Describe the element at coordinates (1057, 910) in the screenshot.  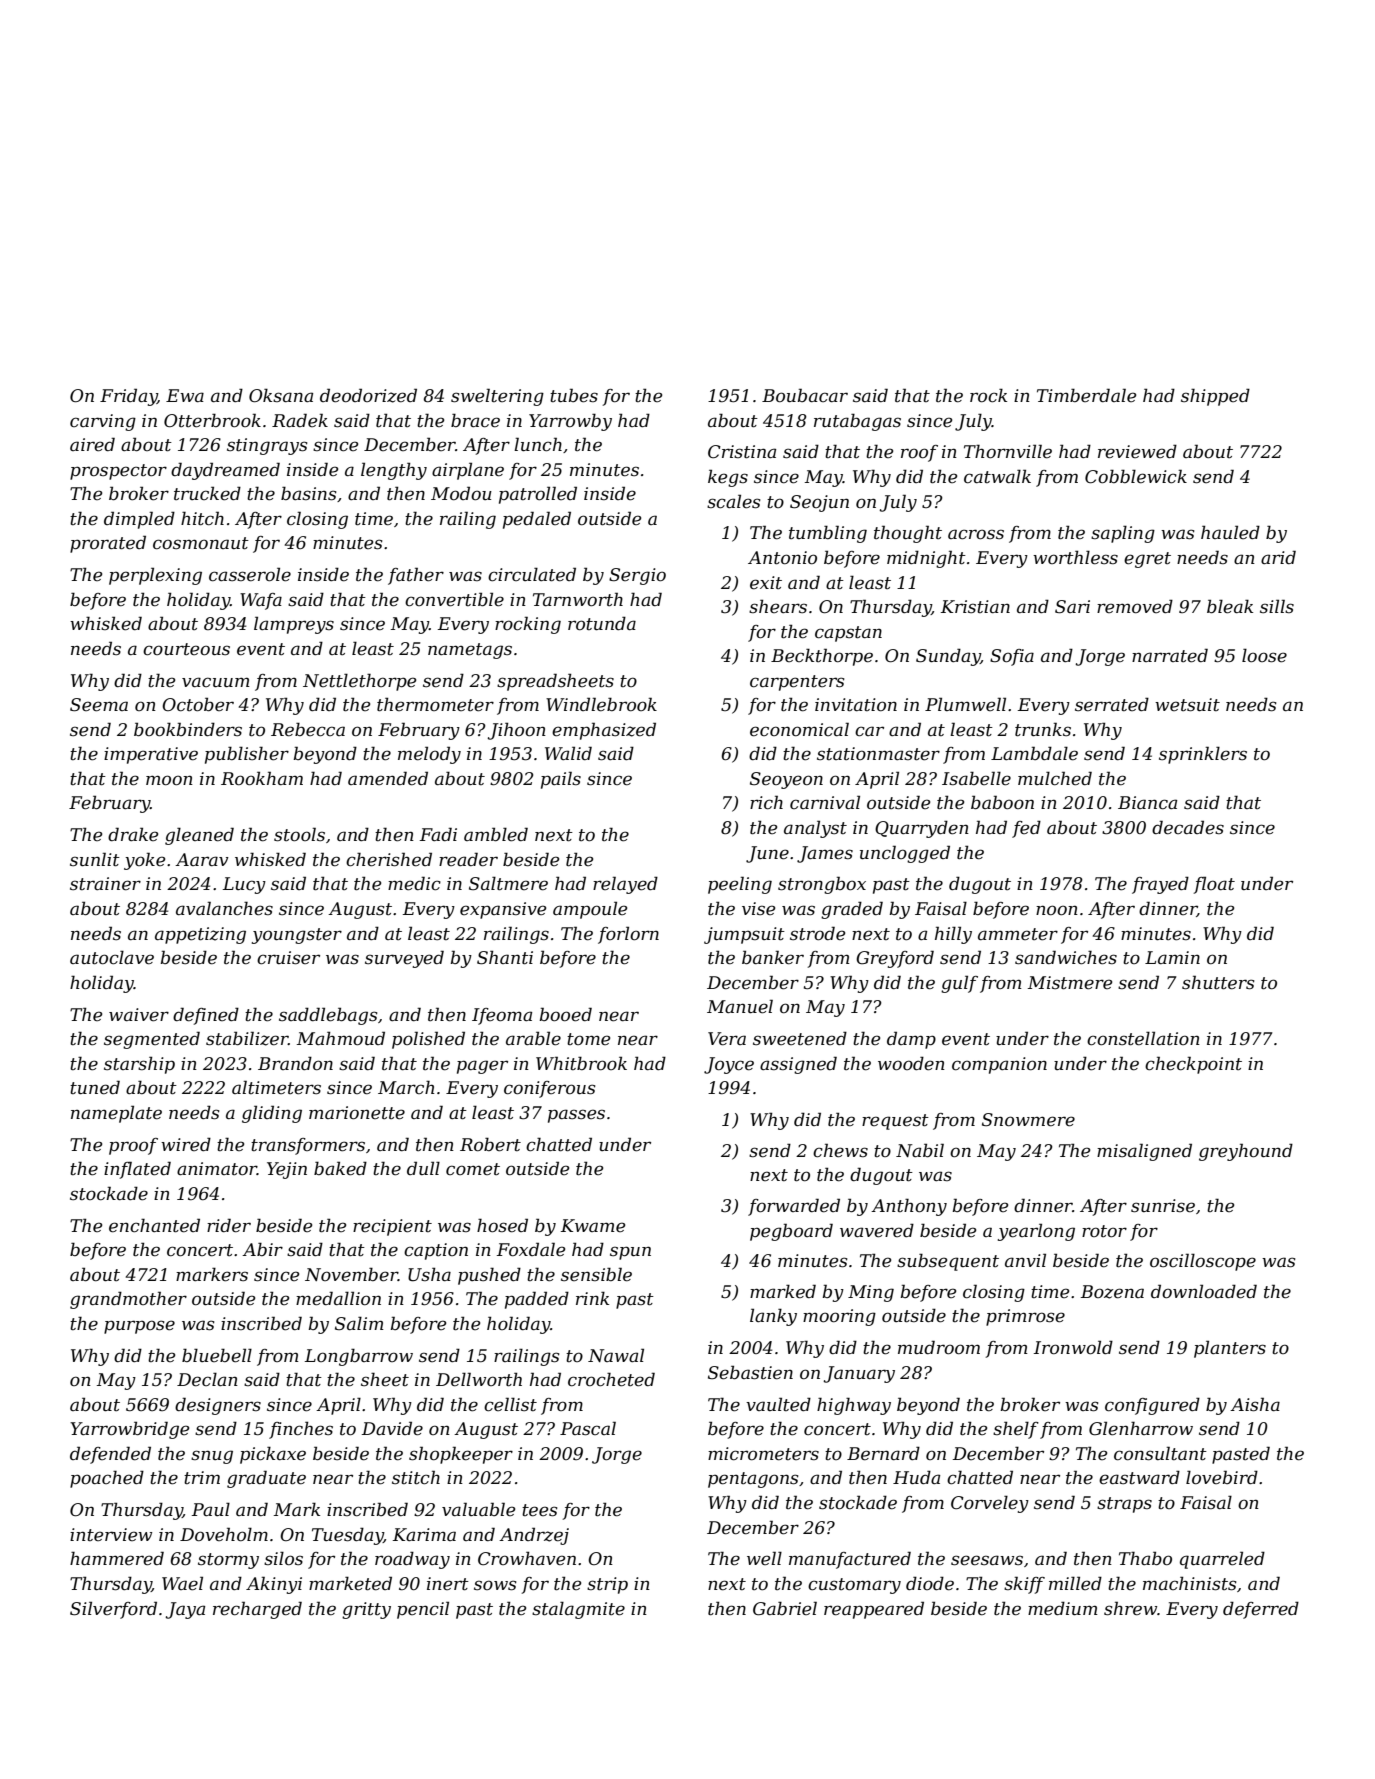
I see `noon` at that location.
